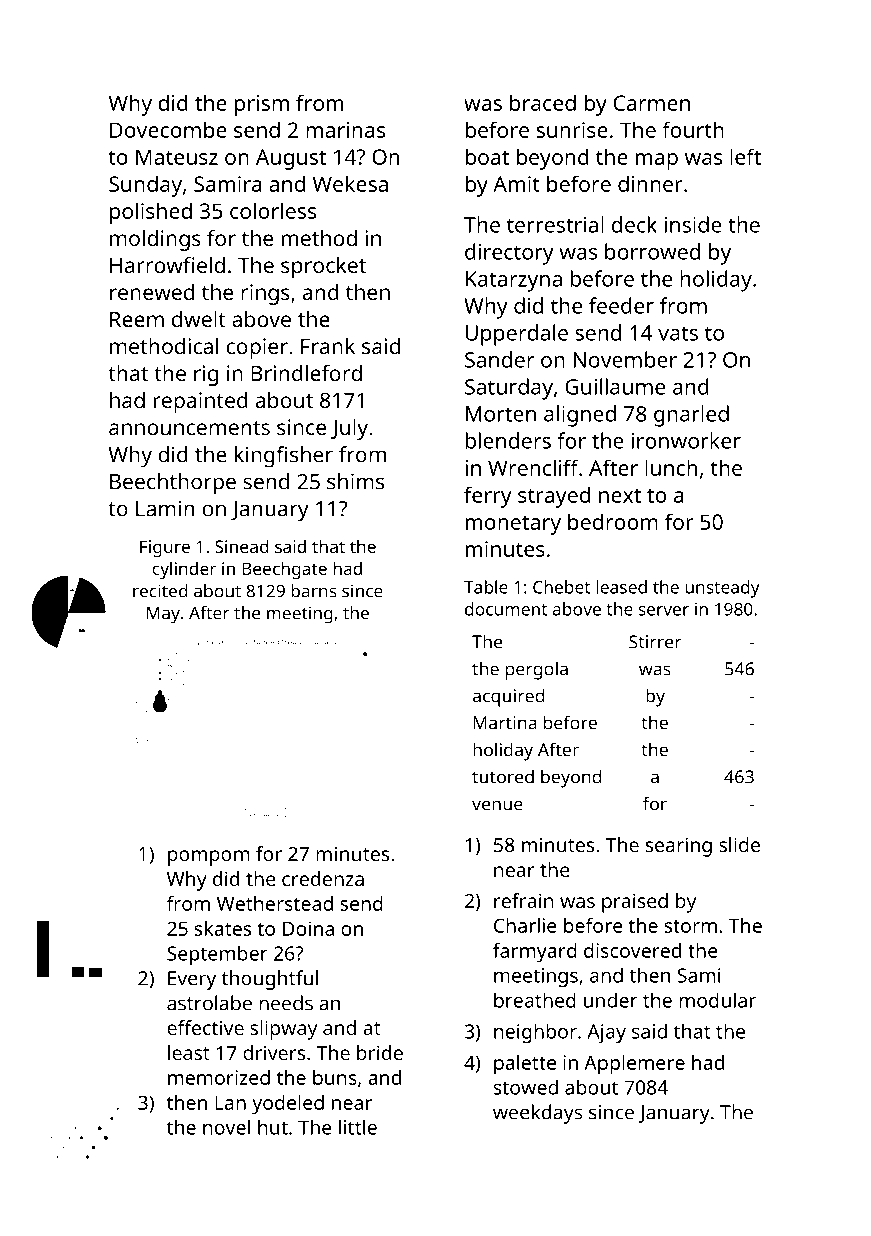 The image size is (871, 1236). I want to click on Carmen, so click(652, 103).
